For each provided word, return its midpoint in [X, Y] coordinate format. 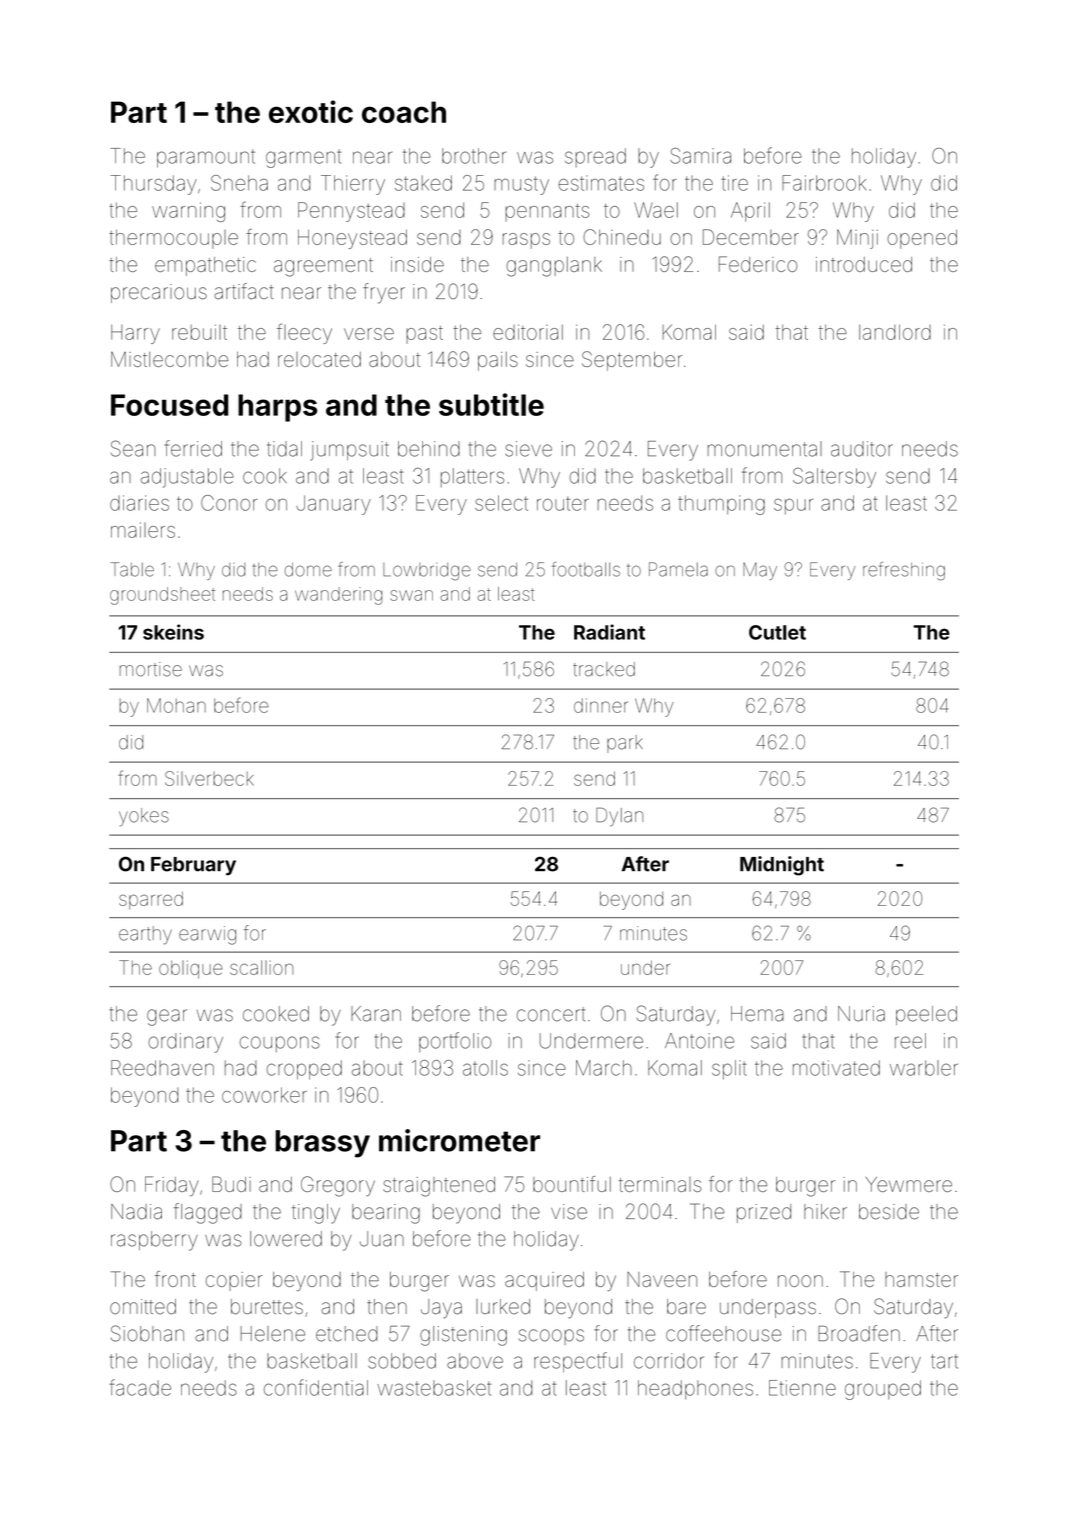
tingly [316, 1214]
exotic [311, 111]
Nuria [861, 1014]
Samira [700, 156]
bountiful [572, 1184]
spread [595, 157]
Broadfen [859, 1333]
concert [551, 1014]
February [193, 866]
